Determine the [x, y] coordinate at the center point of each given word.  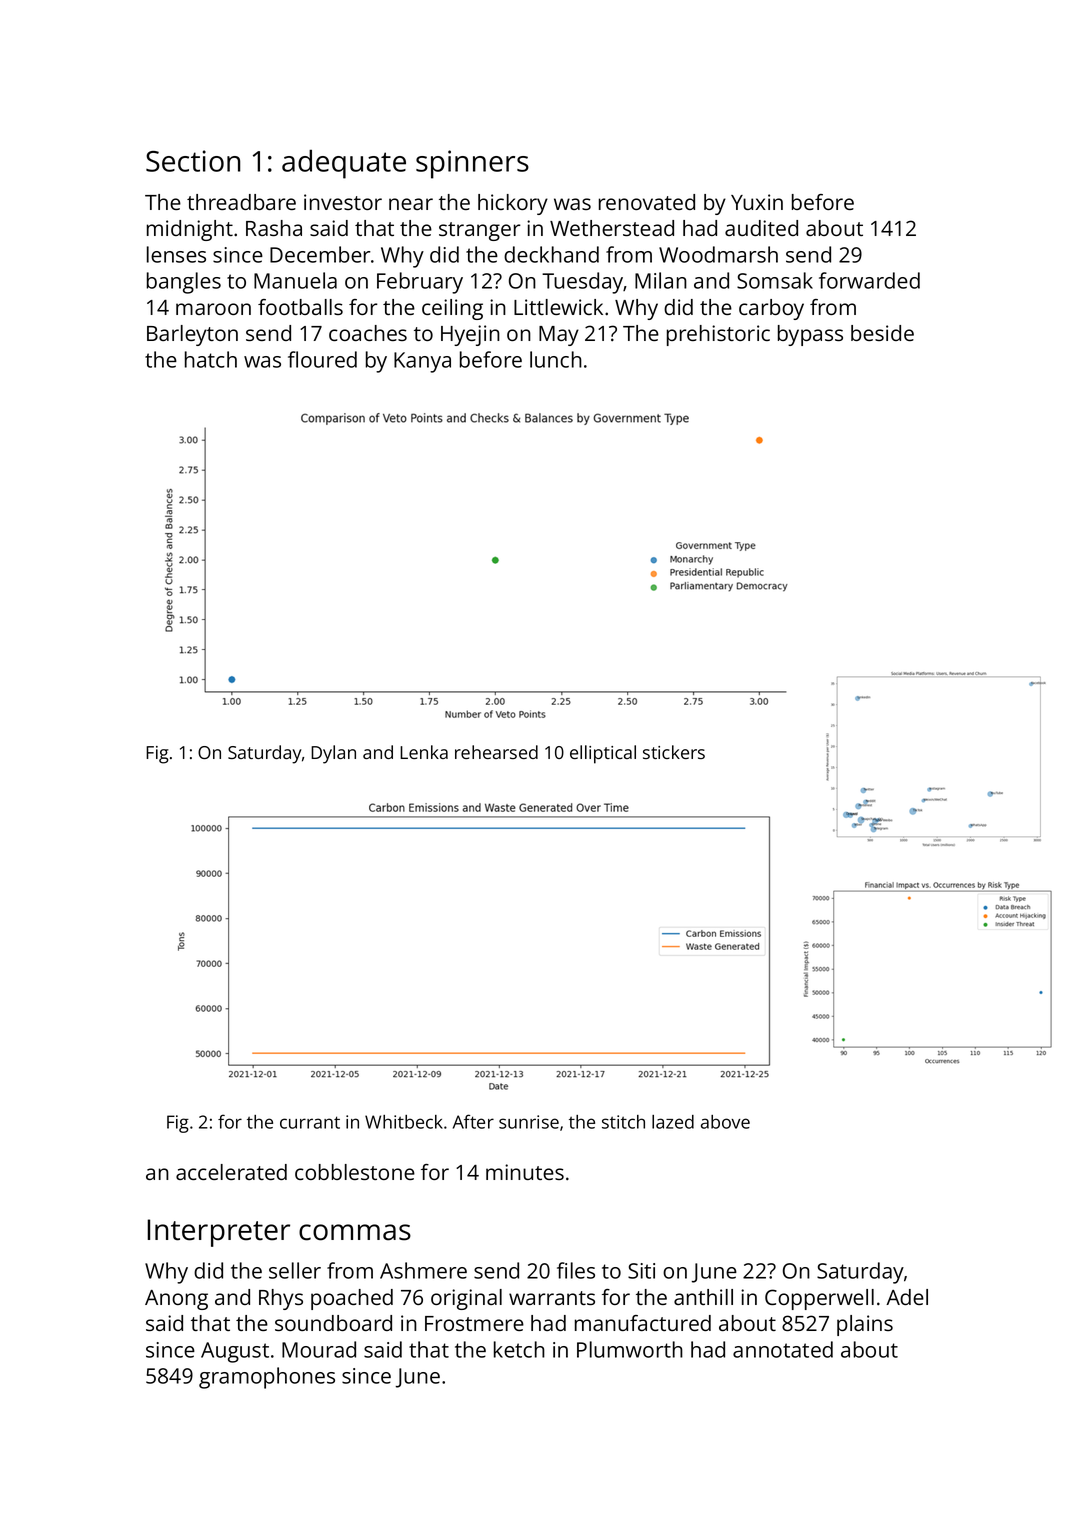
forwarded [869, 280]
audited [761, 228]
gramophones [267, 1378]
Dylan [333, 754]
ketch [519, 1349]
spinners [472, 164]
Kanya [422, 362]
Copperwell [819, 1299]
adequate [344, 164]
